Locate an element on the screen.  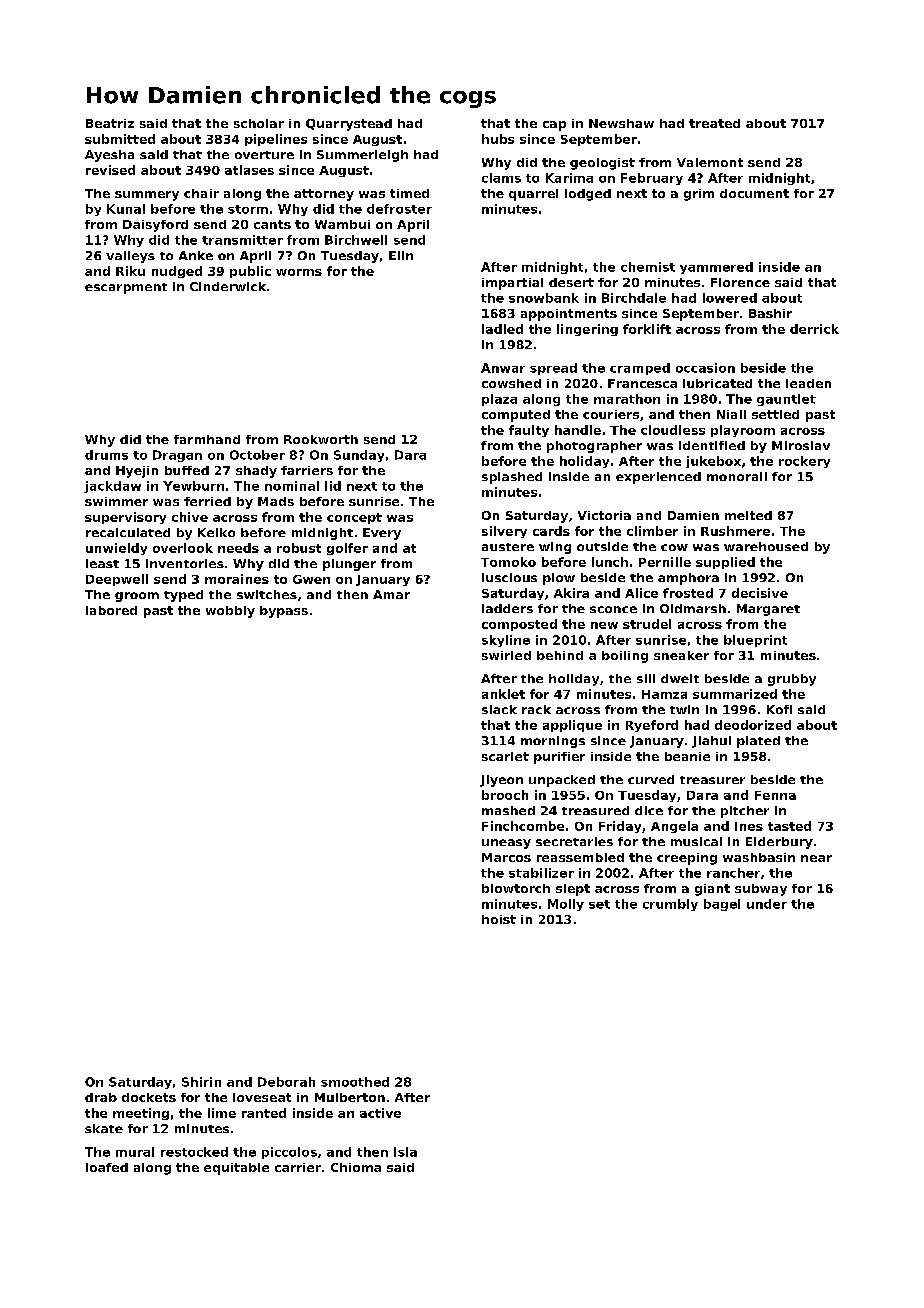
faulty is located at coordinates (529, 431).
